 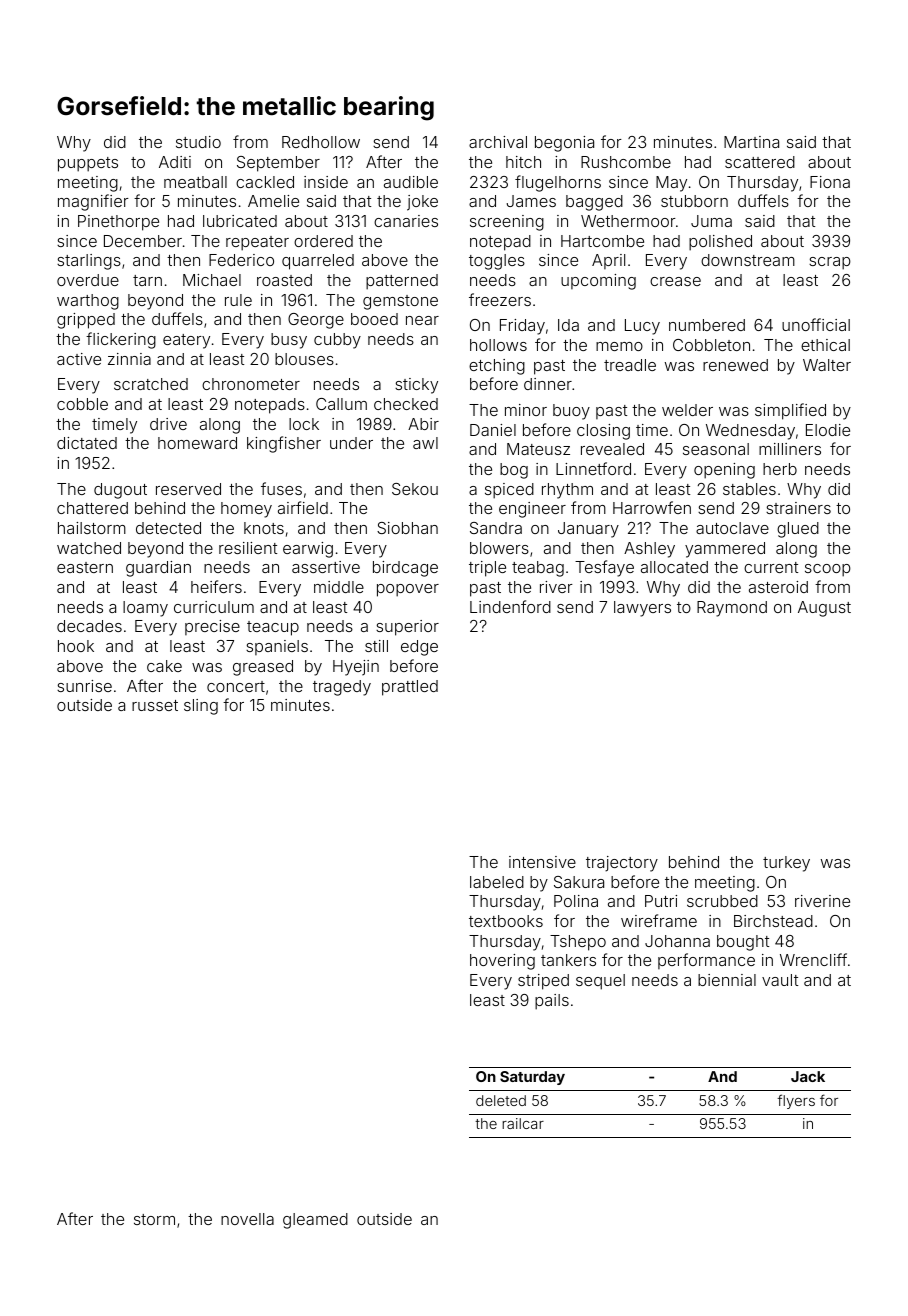 What do you see at coordinates (201, 707) in the document?
I see `sling` at bounding box center [201, 707].
